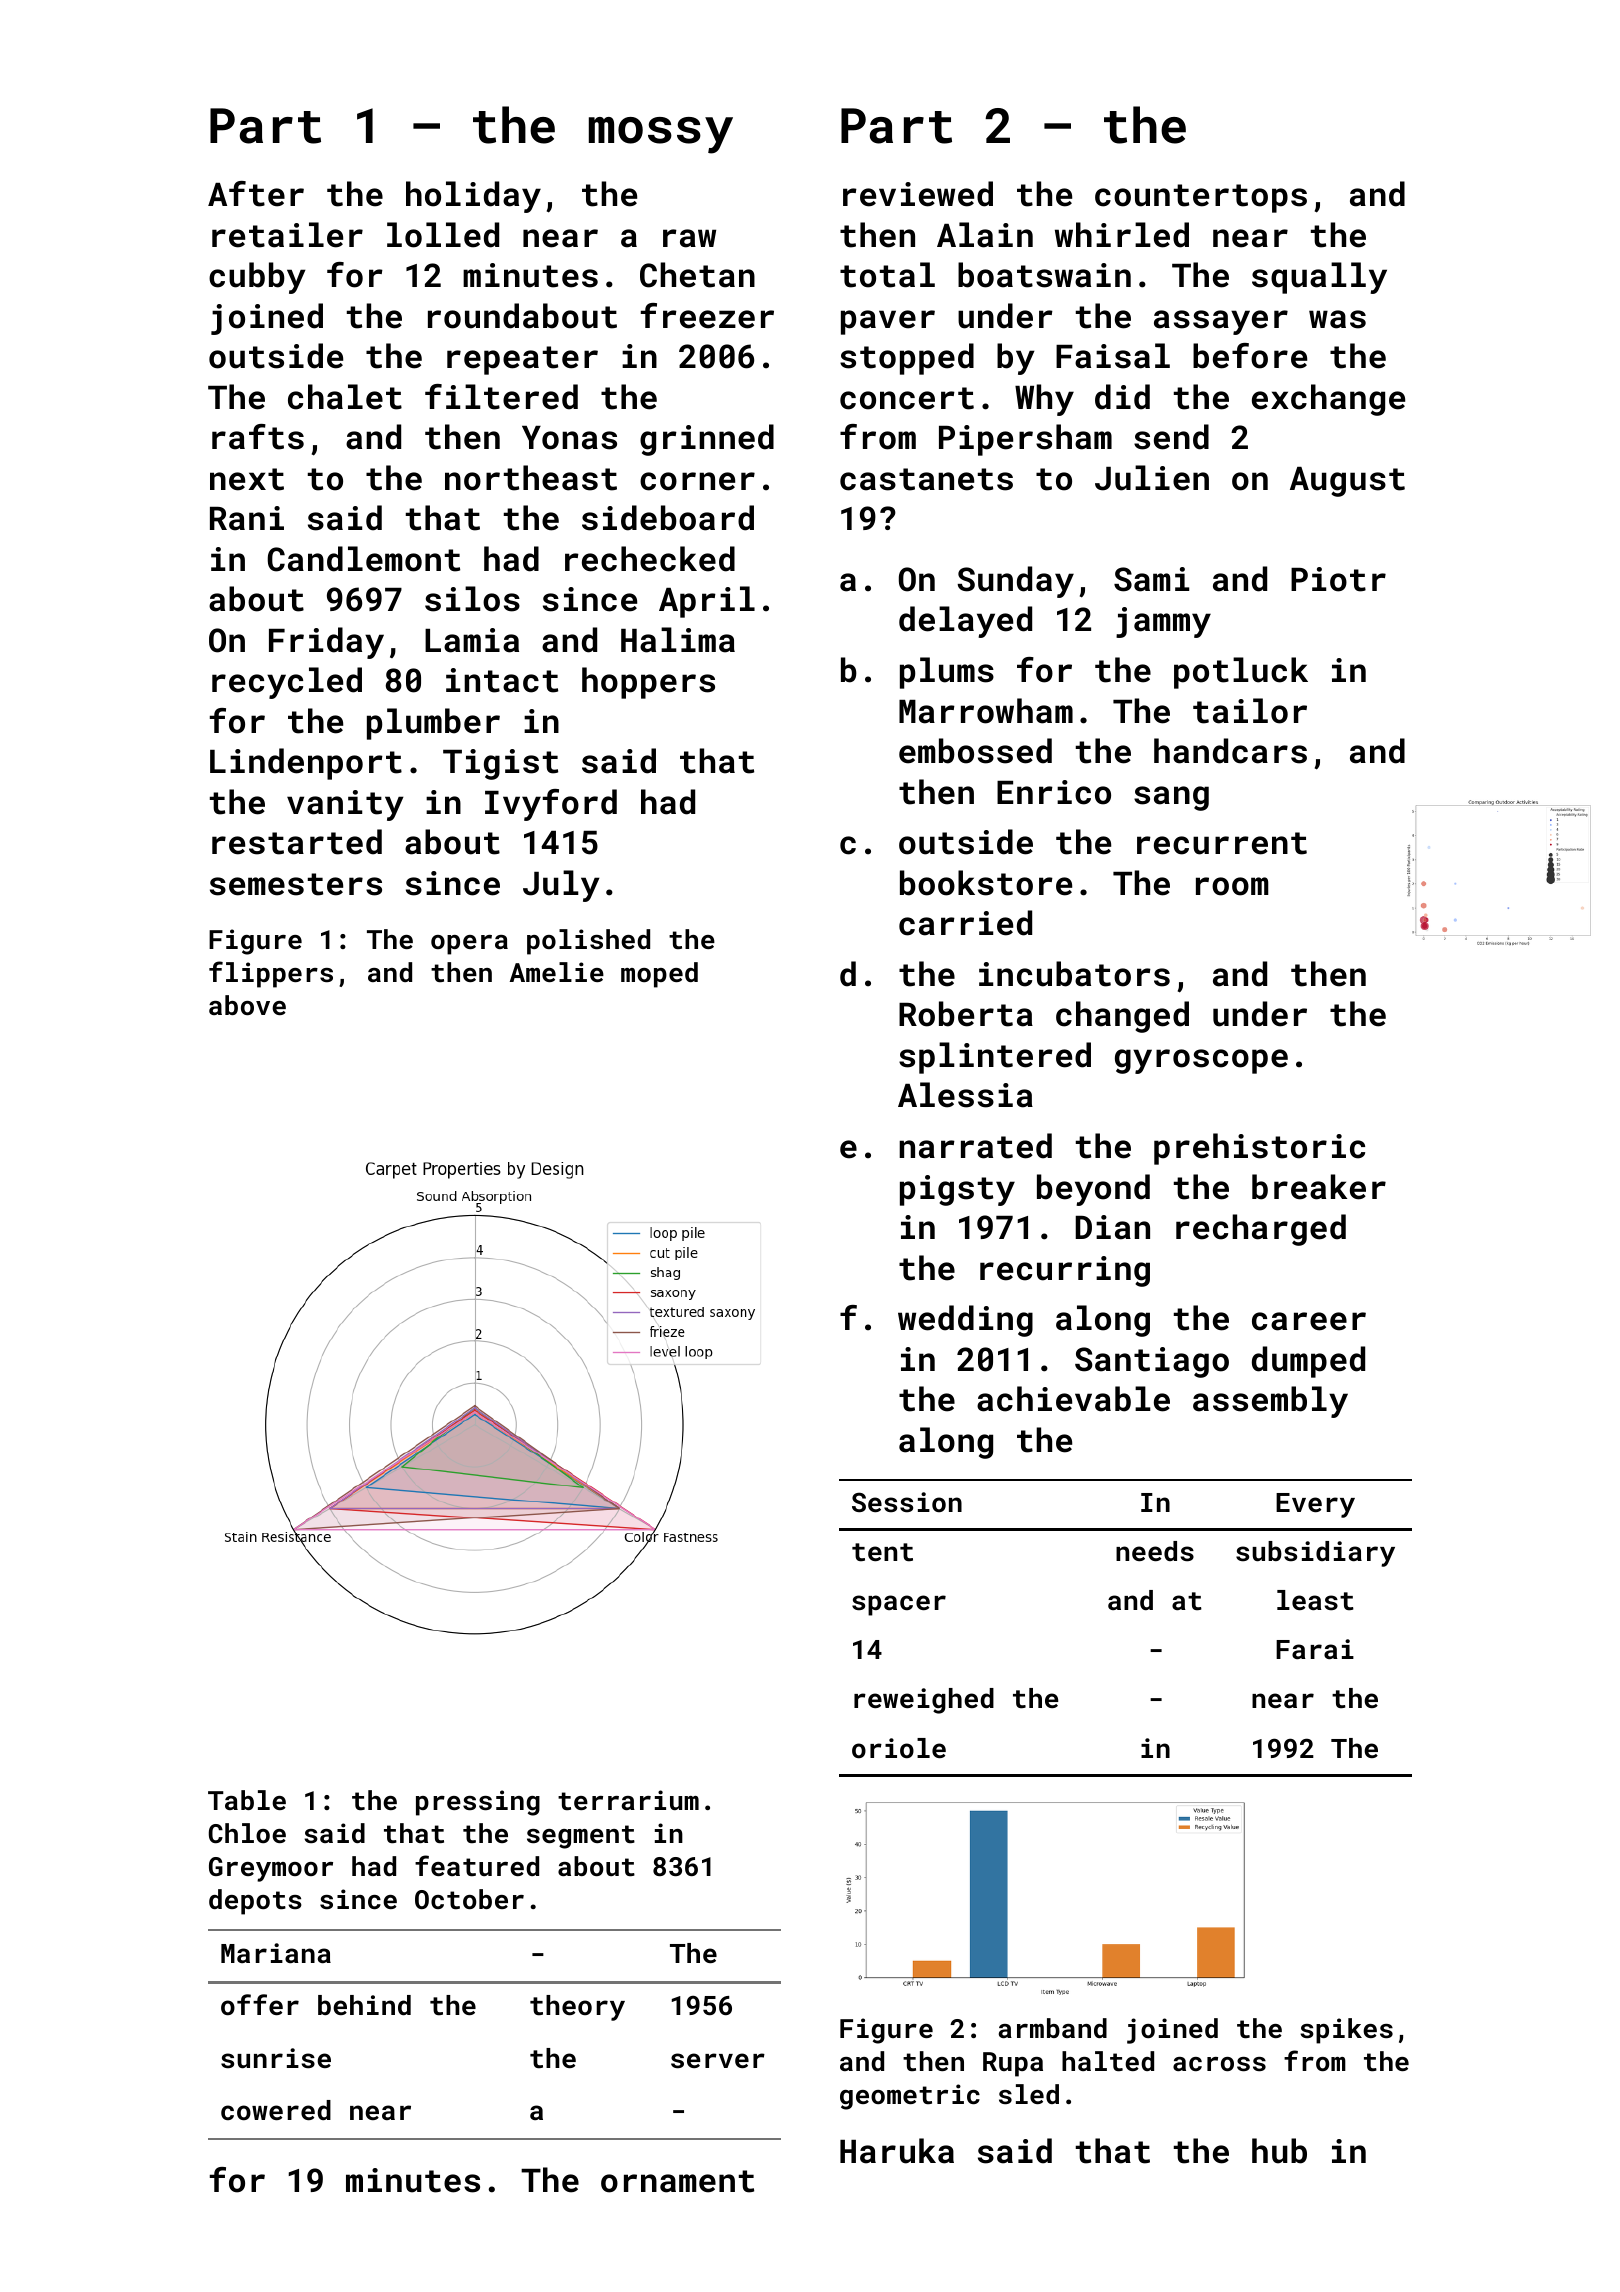  Describe the element at coordinates (668, 518) in the image. I see `sideboard` at that location.
